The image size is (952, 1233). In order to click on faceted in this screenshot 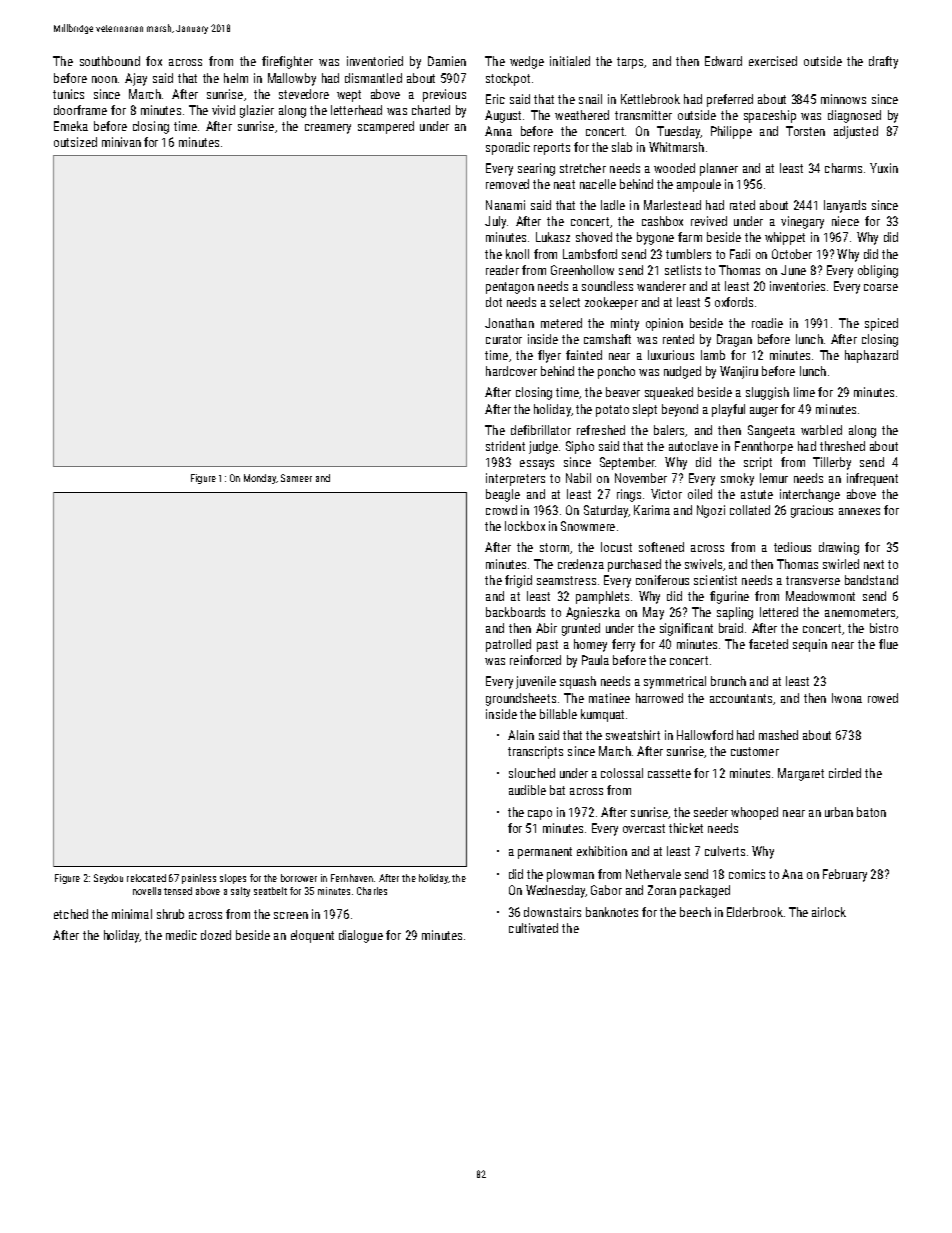, I will do `click(768, 644)`.
